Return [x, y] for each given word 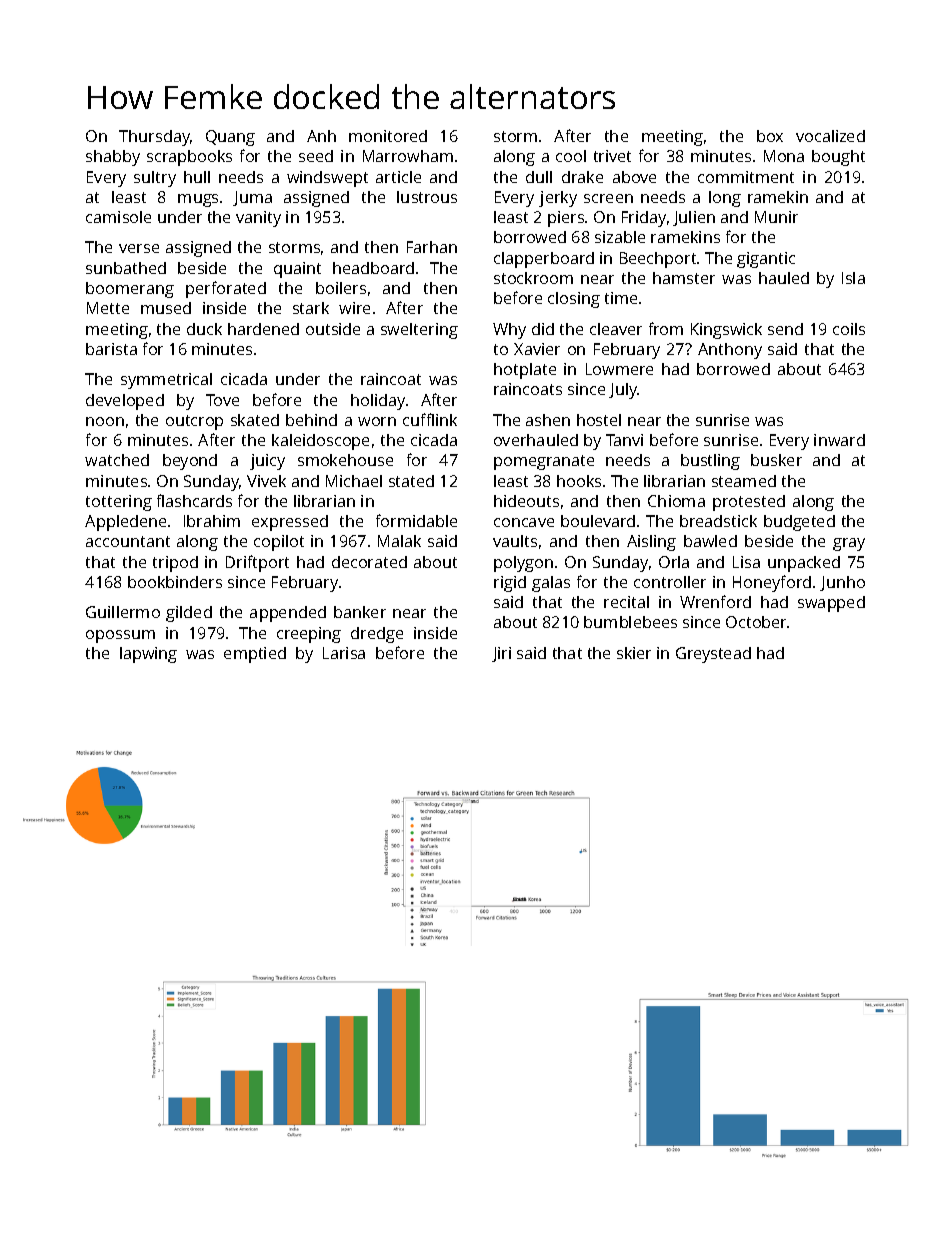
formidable [416, 520]
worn [377, 421]
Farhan [432, 247]
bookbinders [175, 582]
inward [839, 440]
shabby [113, 158]
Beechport [658, 260]
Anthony [730, 351]
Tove [222, 400]
